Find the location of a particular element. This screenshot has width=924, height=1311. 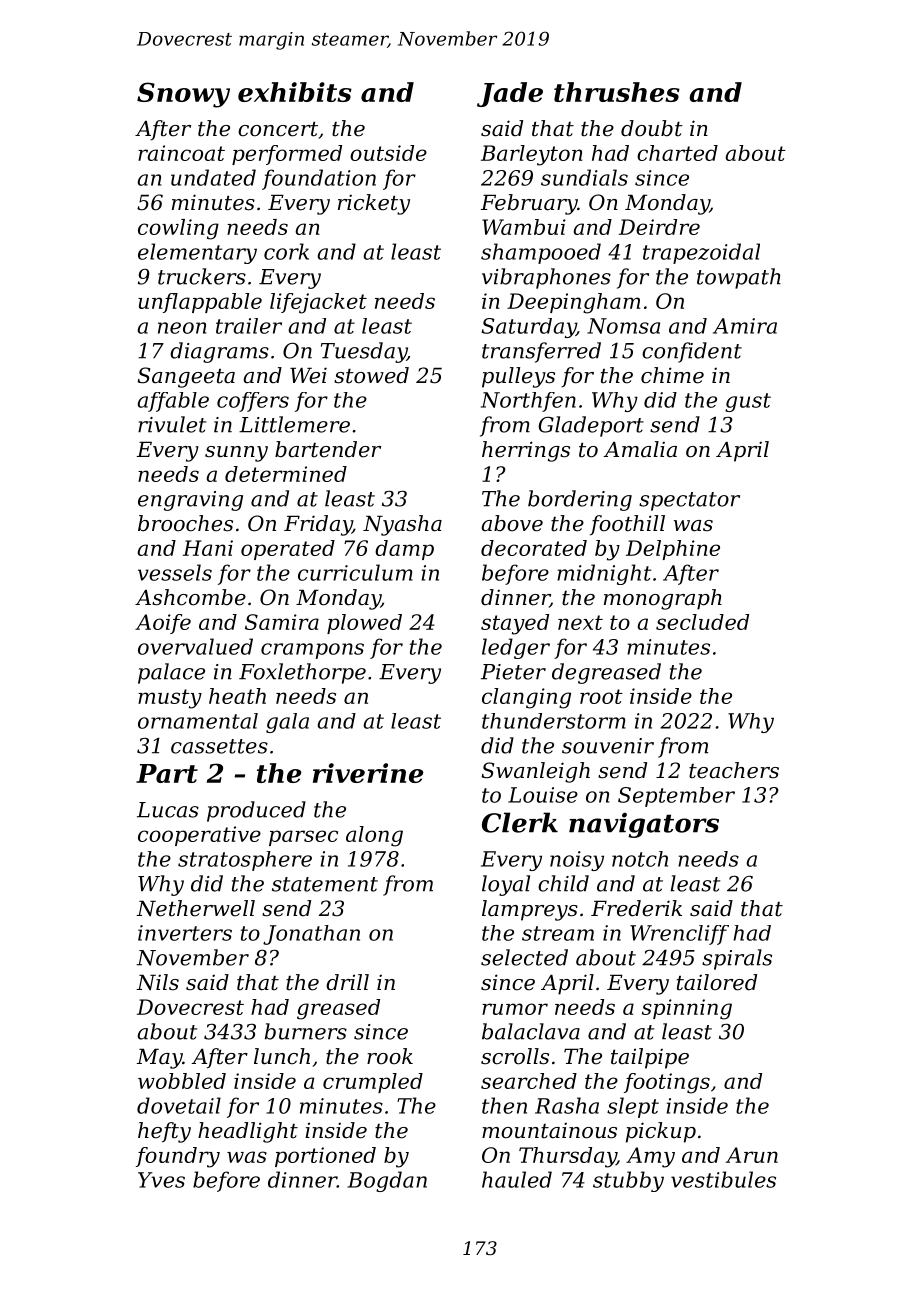

vessels is located at coordinates (175, 572).
